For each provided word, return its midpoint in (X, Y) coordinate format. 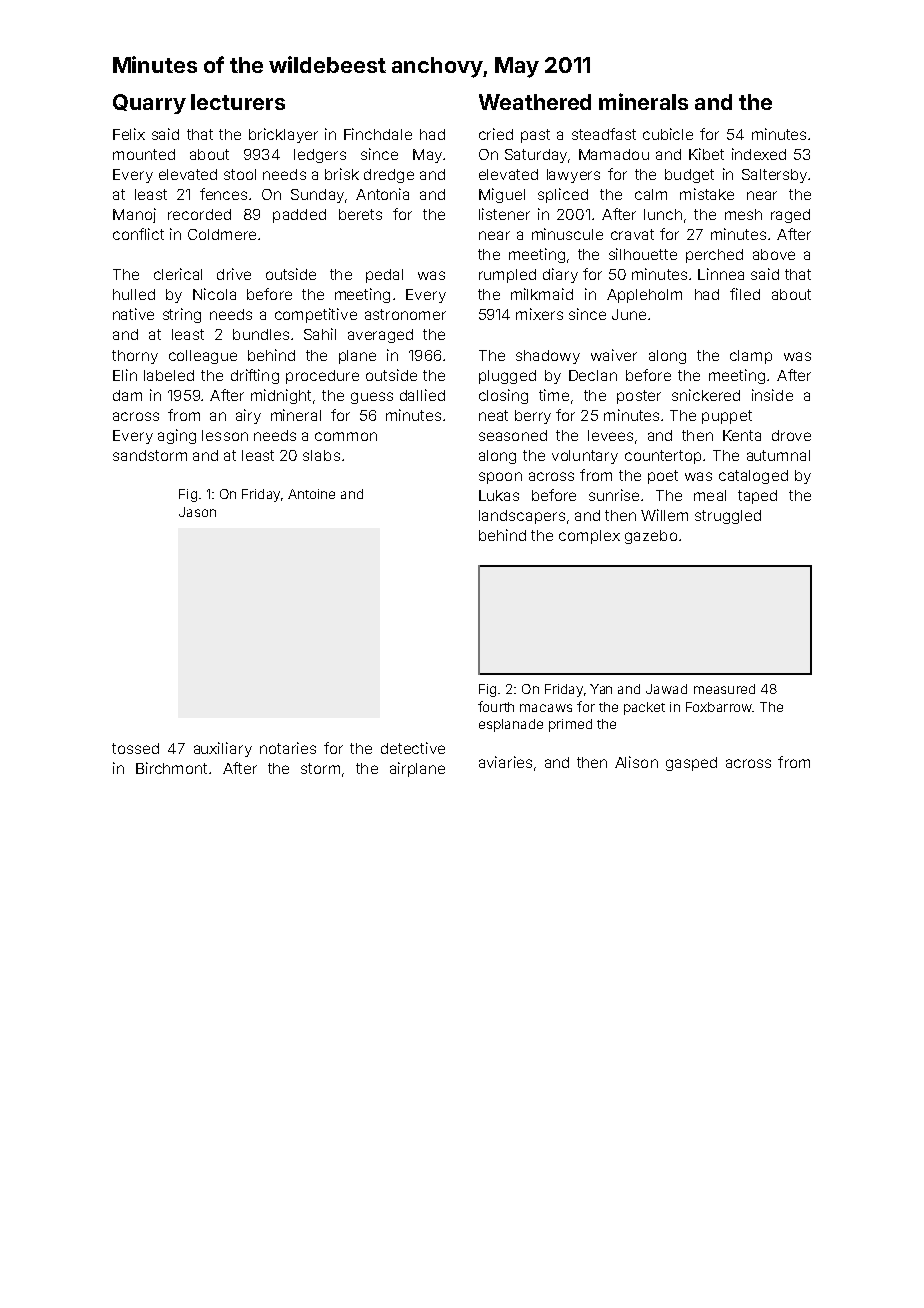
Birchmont (171, 768)
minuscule (567, 234)
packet (644, 708)
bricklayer (283, 135)
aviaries (505, 762)
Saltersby (774, 176)
